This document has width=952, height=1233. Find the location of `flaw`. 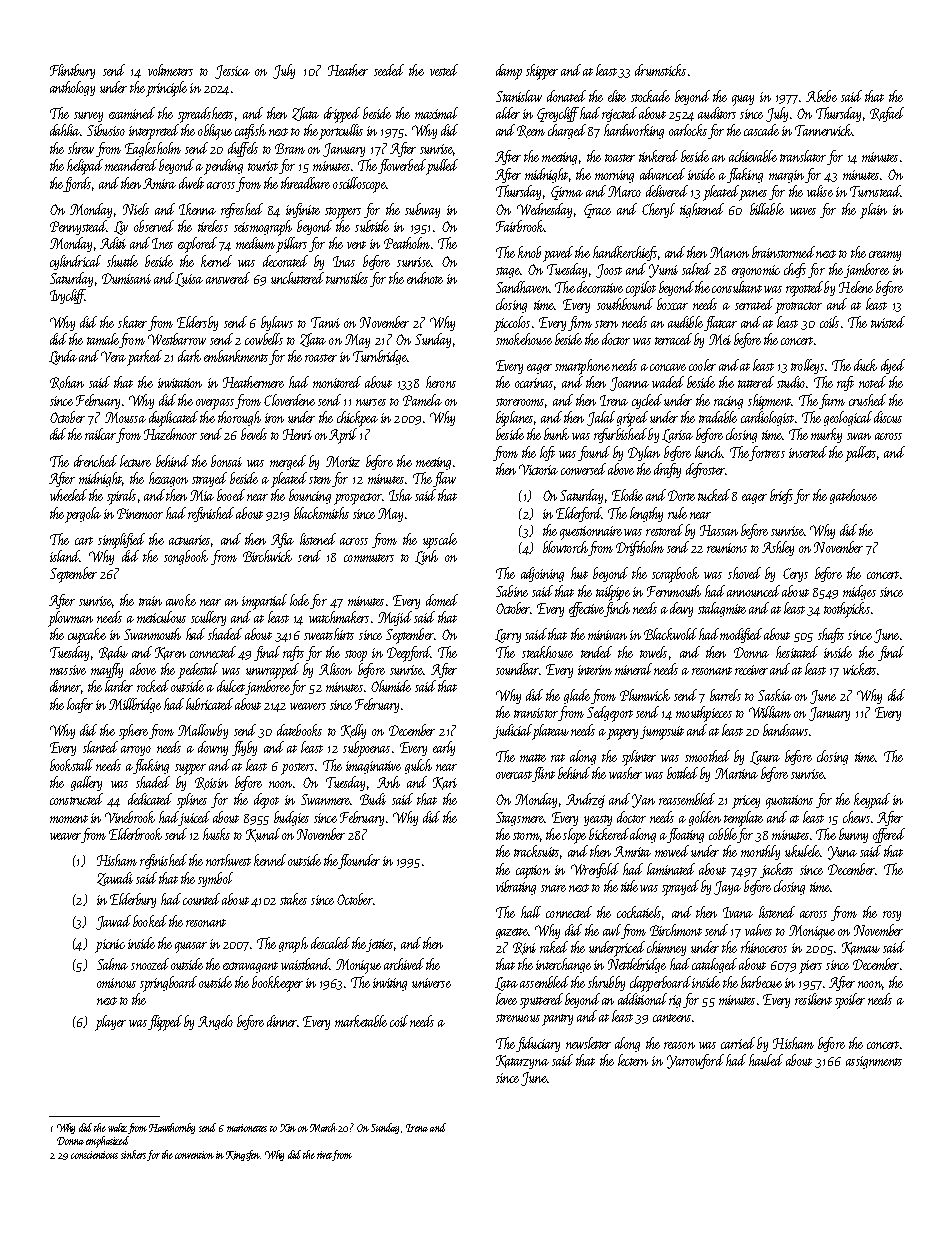

flaw is located at coordinates (444, 479).
